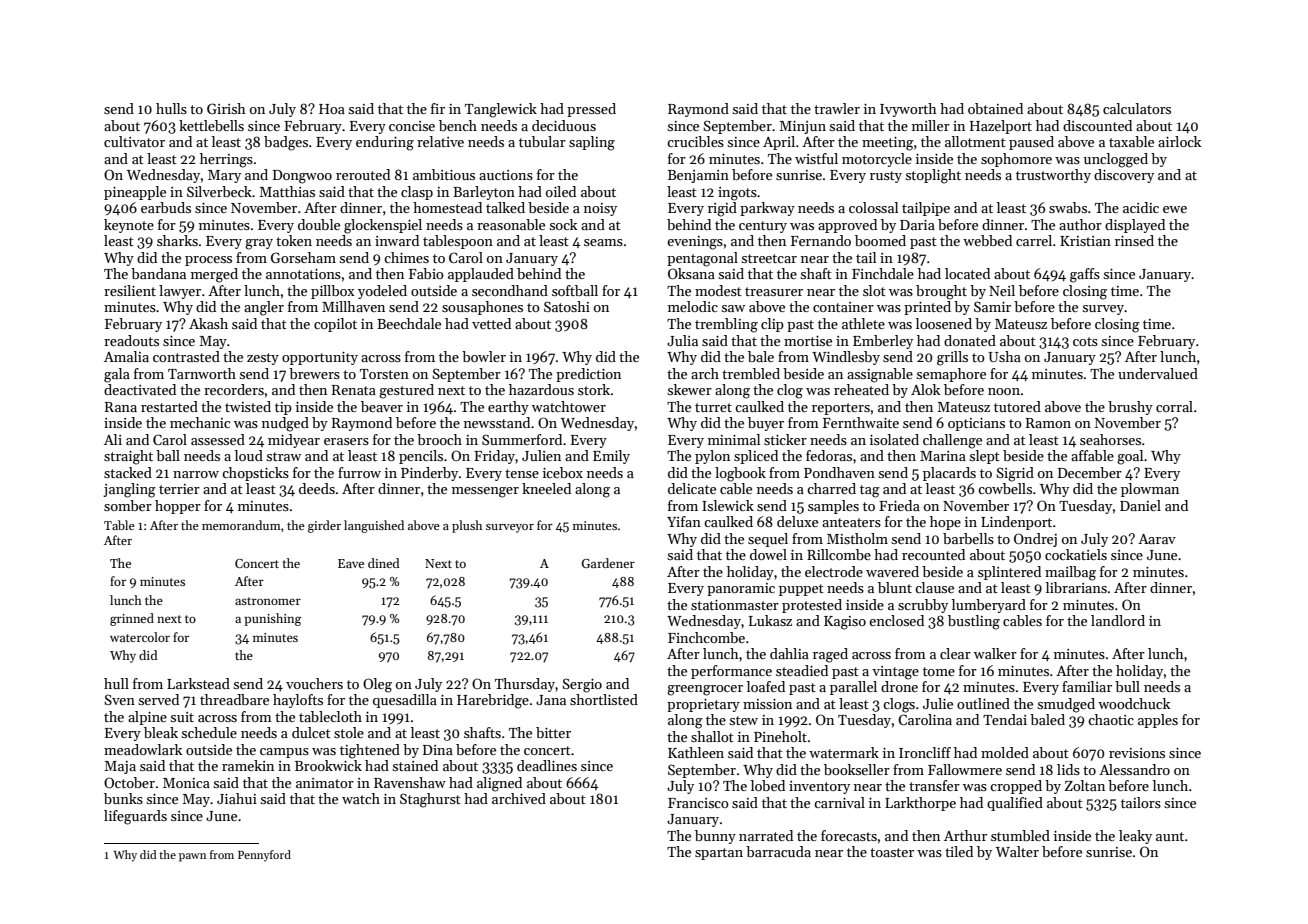  What do you see at coordinates (264, 856) in the screenshot?
I see `Pennyford` at bounding box center [264, 856].
